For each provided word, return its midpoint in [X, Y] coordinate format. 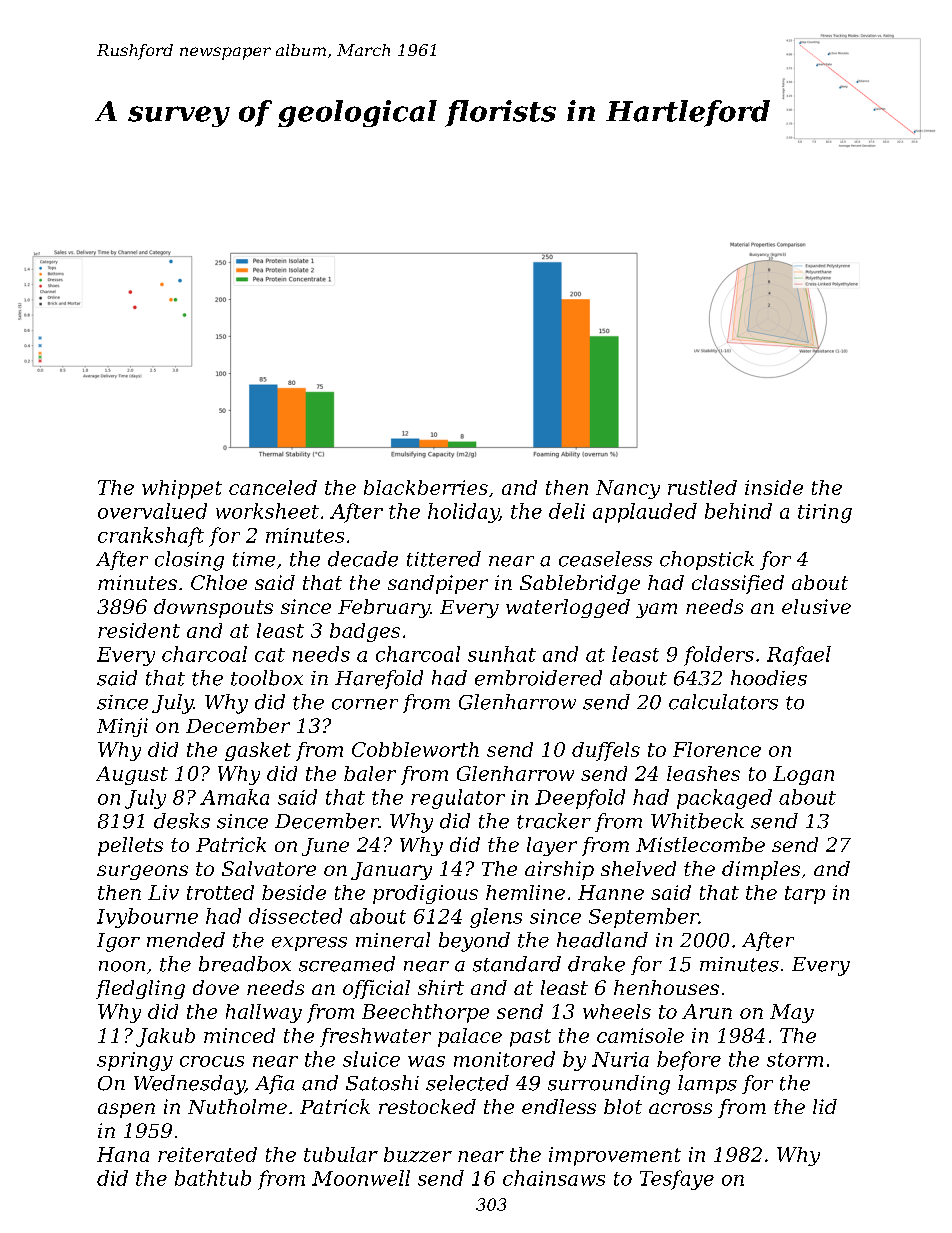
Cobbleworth [415, 749]
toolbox [267, 678]
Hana [123, 1154]
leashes [703, 773]
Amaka [234, 797]
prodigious [425, 894]
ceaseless [605, 559]
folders [719, 656]
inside [774, 487]
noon [122, 966]
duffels [606, 751]
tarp [805, 895]
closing [189, 561]
